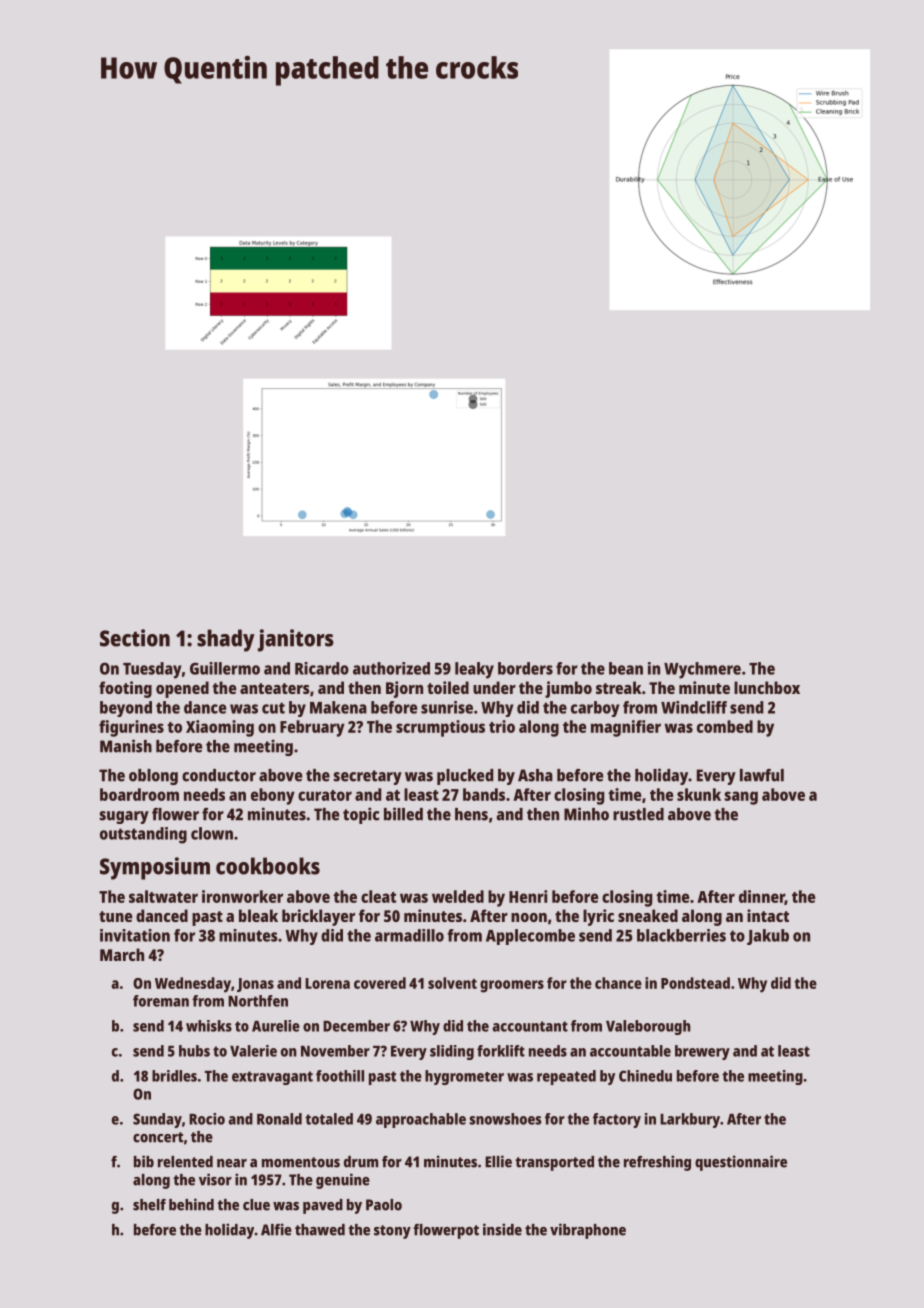 The image size is (924, 1308). What do you see at coordinates (135, 638) in the image?
I see `Section` at bounding box center [135, 638].
